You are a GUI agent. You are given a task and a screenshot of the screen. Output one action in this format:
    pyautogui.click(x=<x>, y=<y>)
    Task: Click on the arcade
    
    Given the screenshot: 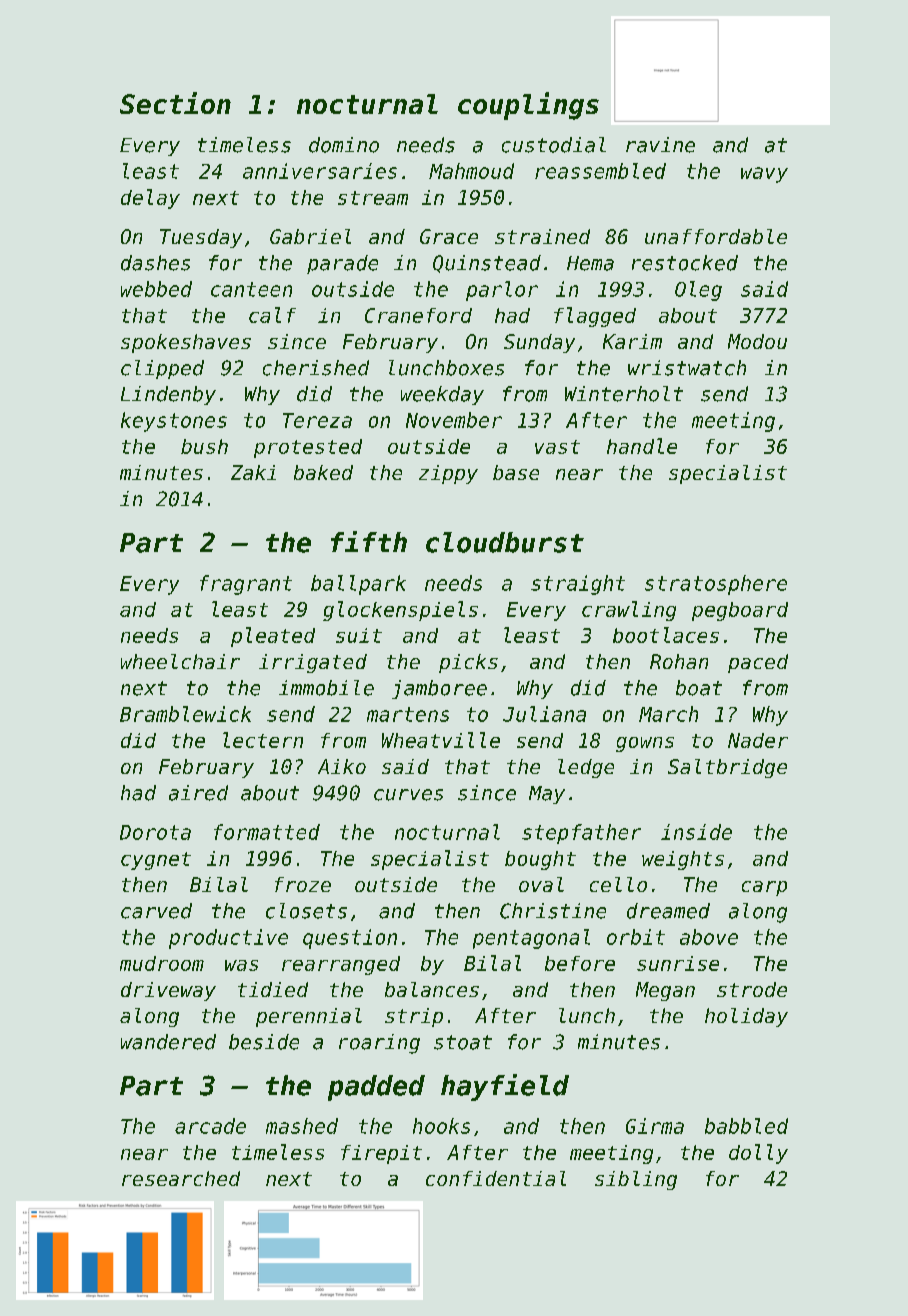 What is the action you would take?
    pyautogui.click(x=210, y=1126)
